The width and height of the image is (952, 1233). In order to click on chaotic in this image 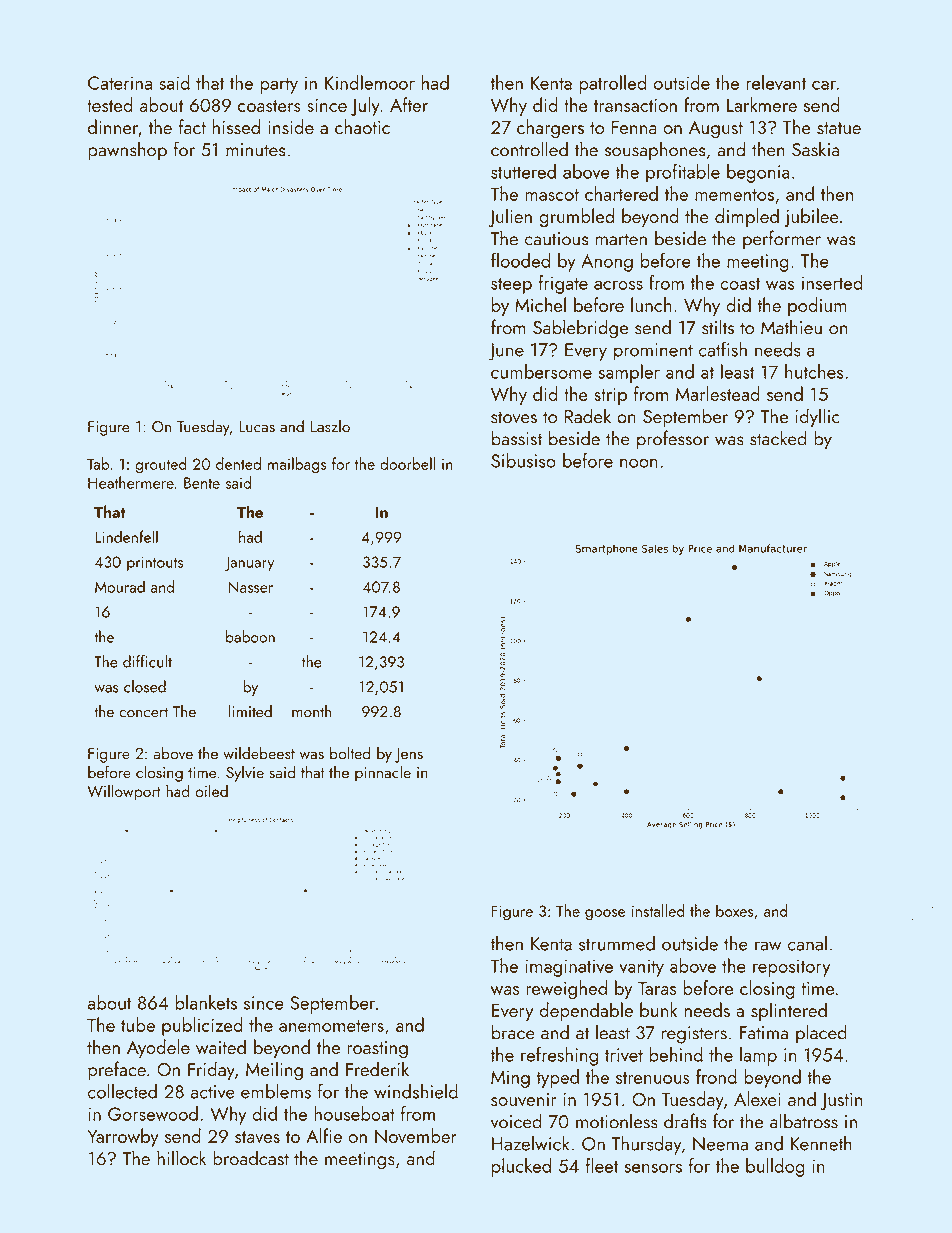, I will do `click(362, 126)`.
